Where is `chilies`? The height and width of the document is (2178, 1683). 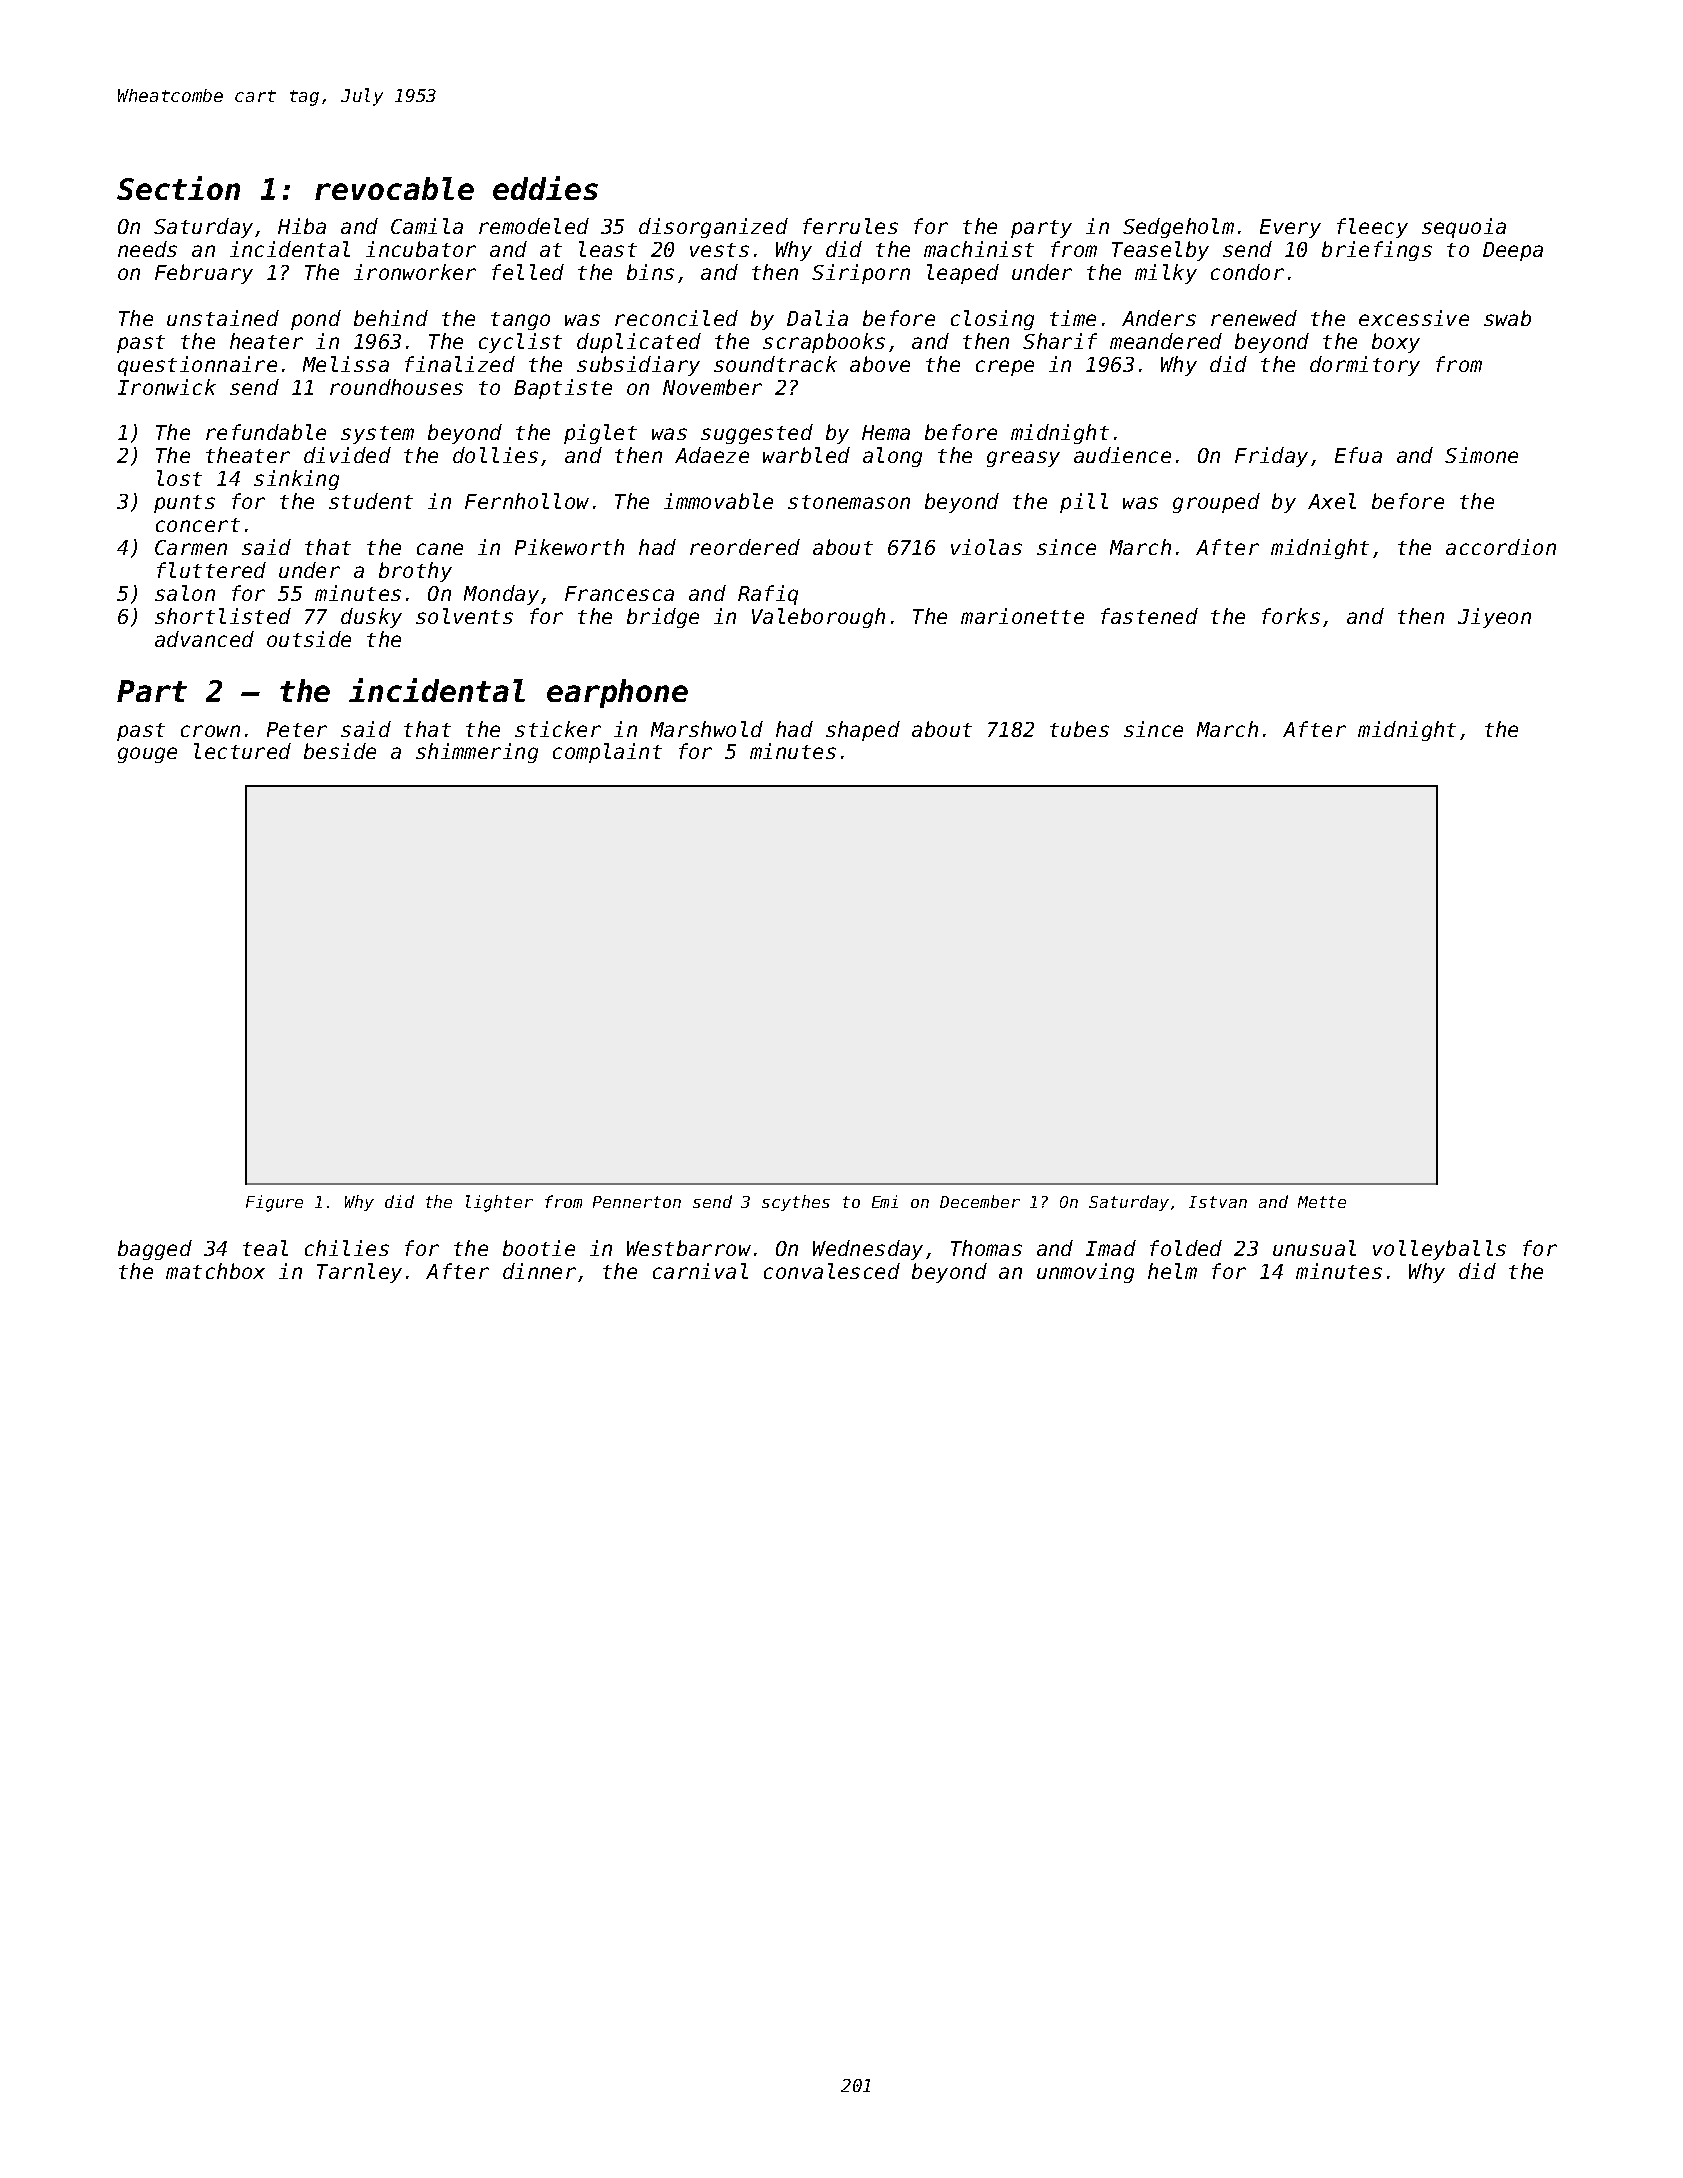
chilies is located at coordinates (347, 1248).
